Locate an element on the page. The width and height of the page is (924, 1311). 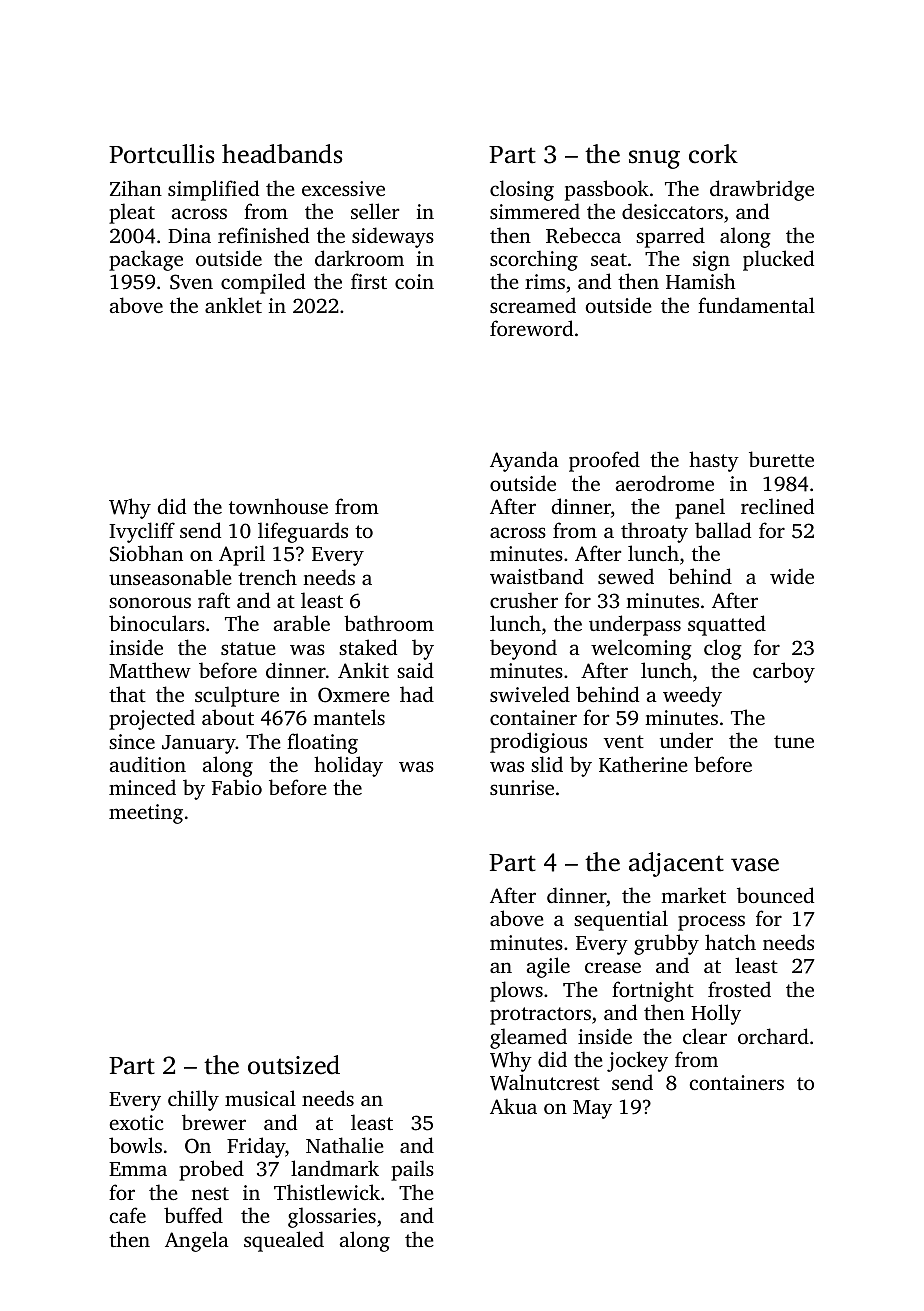
reclined is located at coordinates (777, 506).
